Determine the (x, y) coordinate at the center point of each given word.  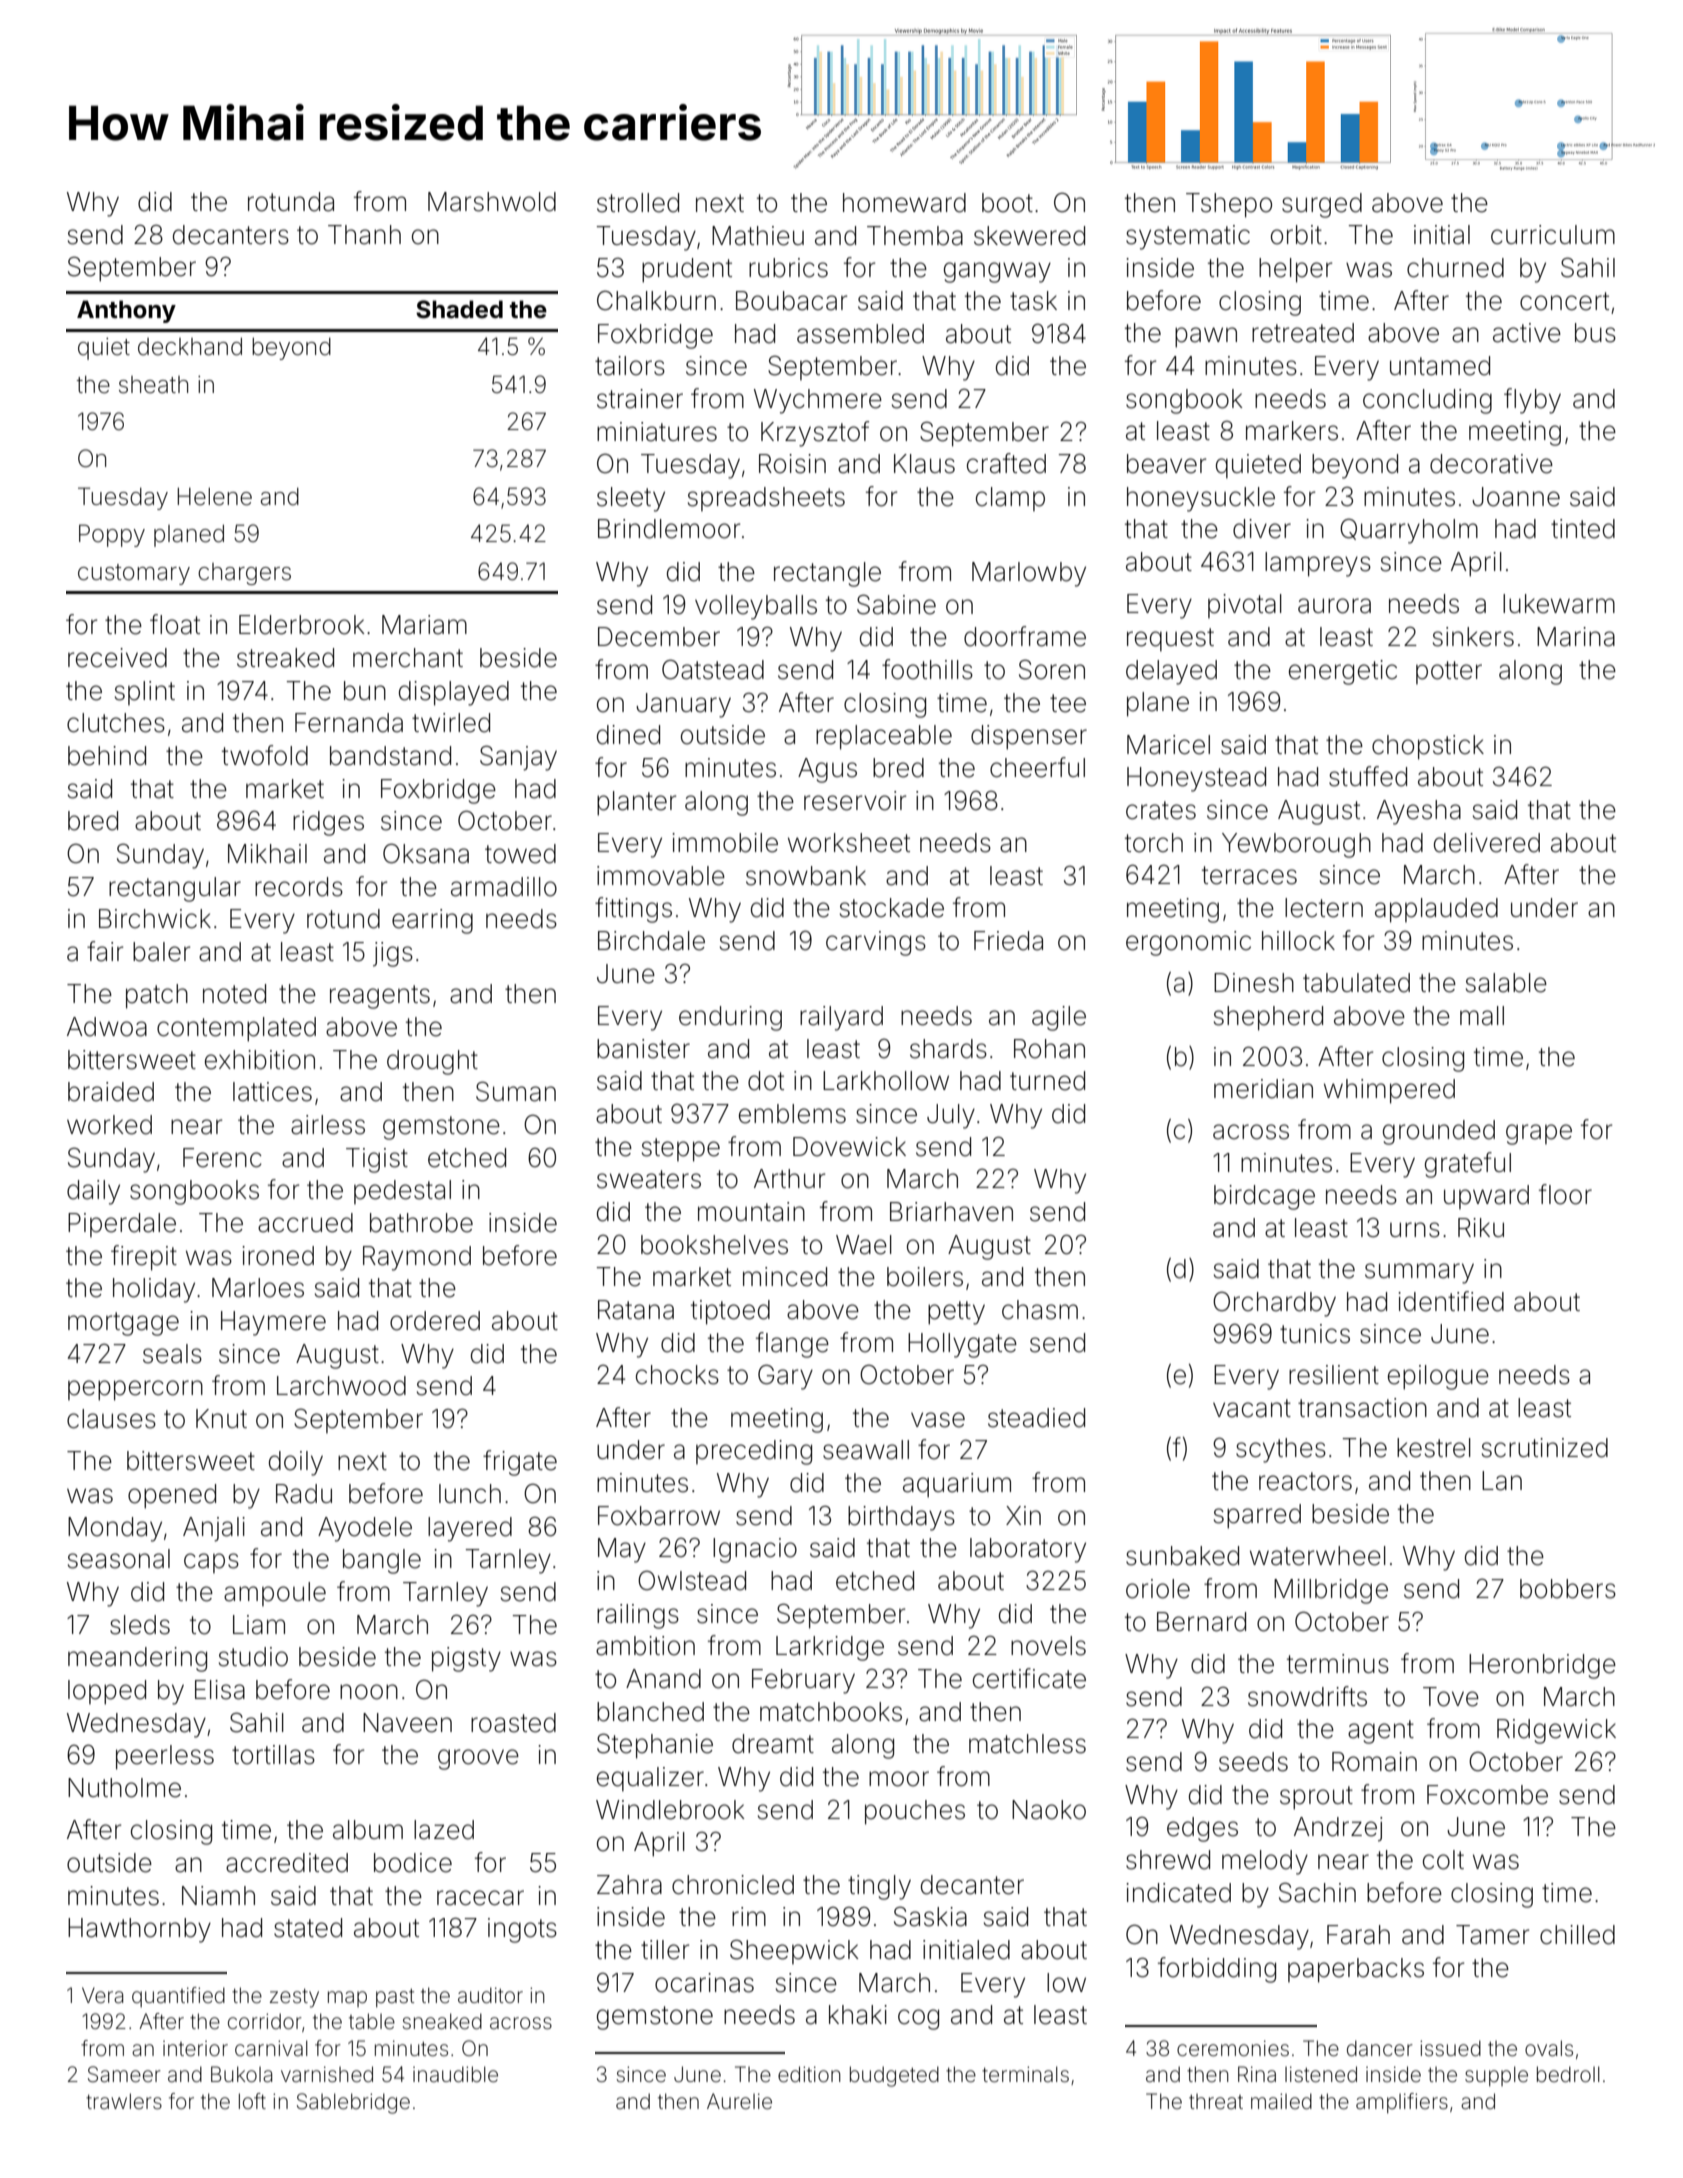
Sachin (1317, 1892)
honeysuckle (1201, 499)
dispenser (1029, 737)
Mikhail (267, 854)
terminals (1025, 2074)
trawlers (124, 2101)
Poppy (112, 535)
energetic (1343, 672)
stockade (892, 908)
